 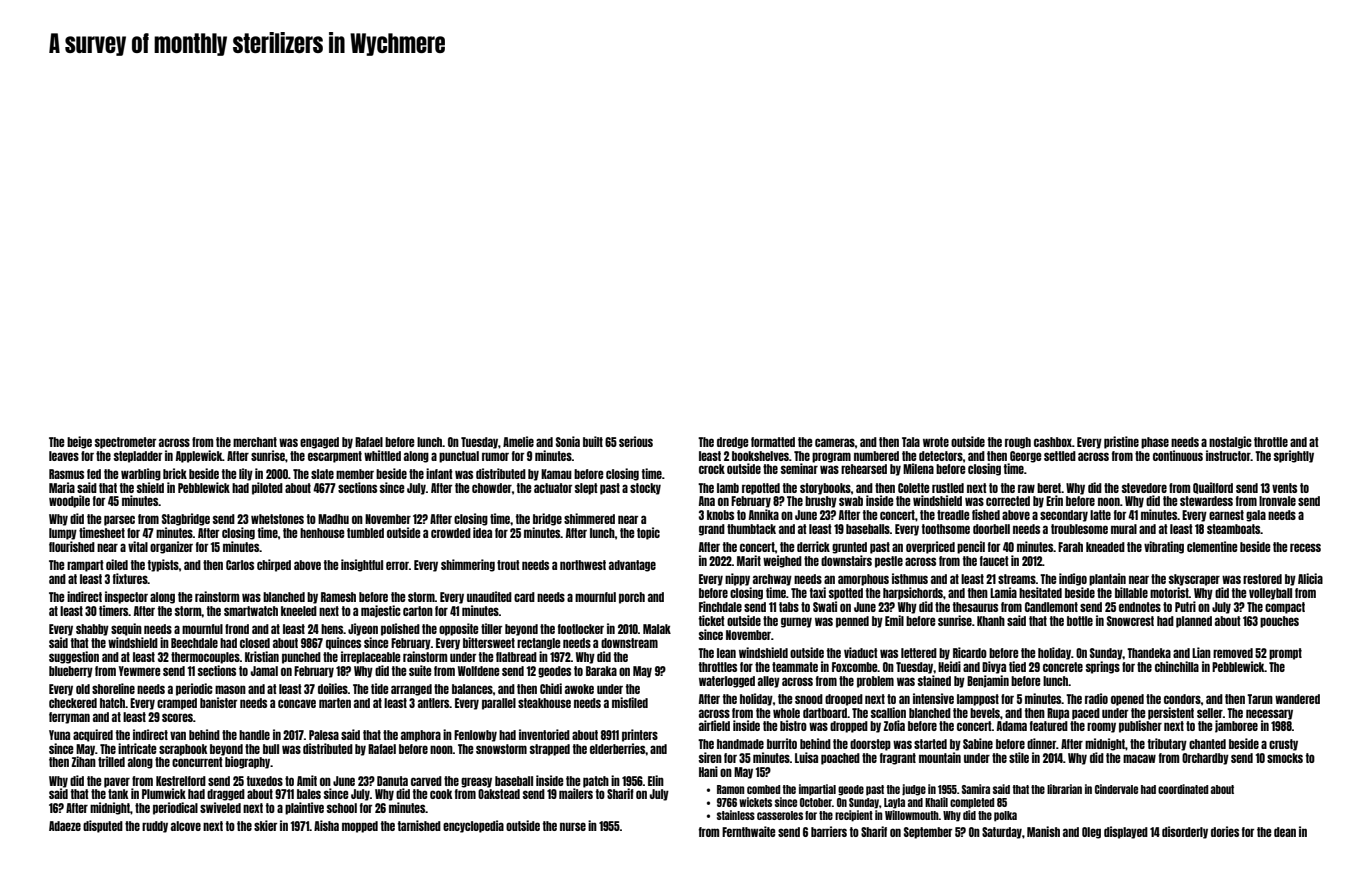 What do you see at coordinates (736, 815) in the screenshot?
I see `stainless` at bounding box center [736, 815].
